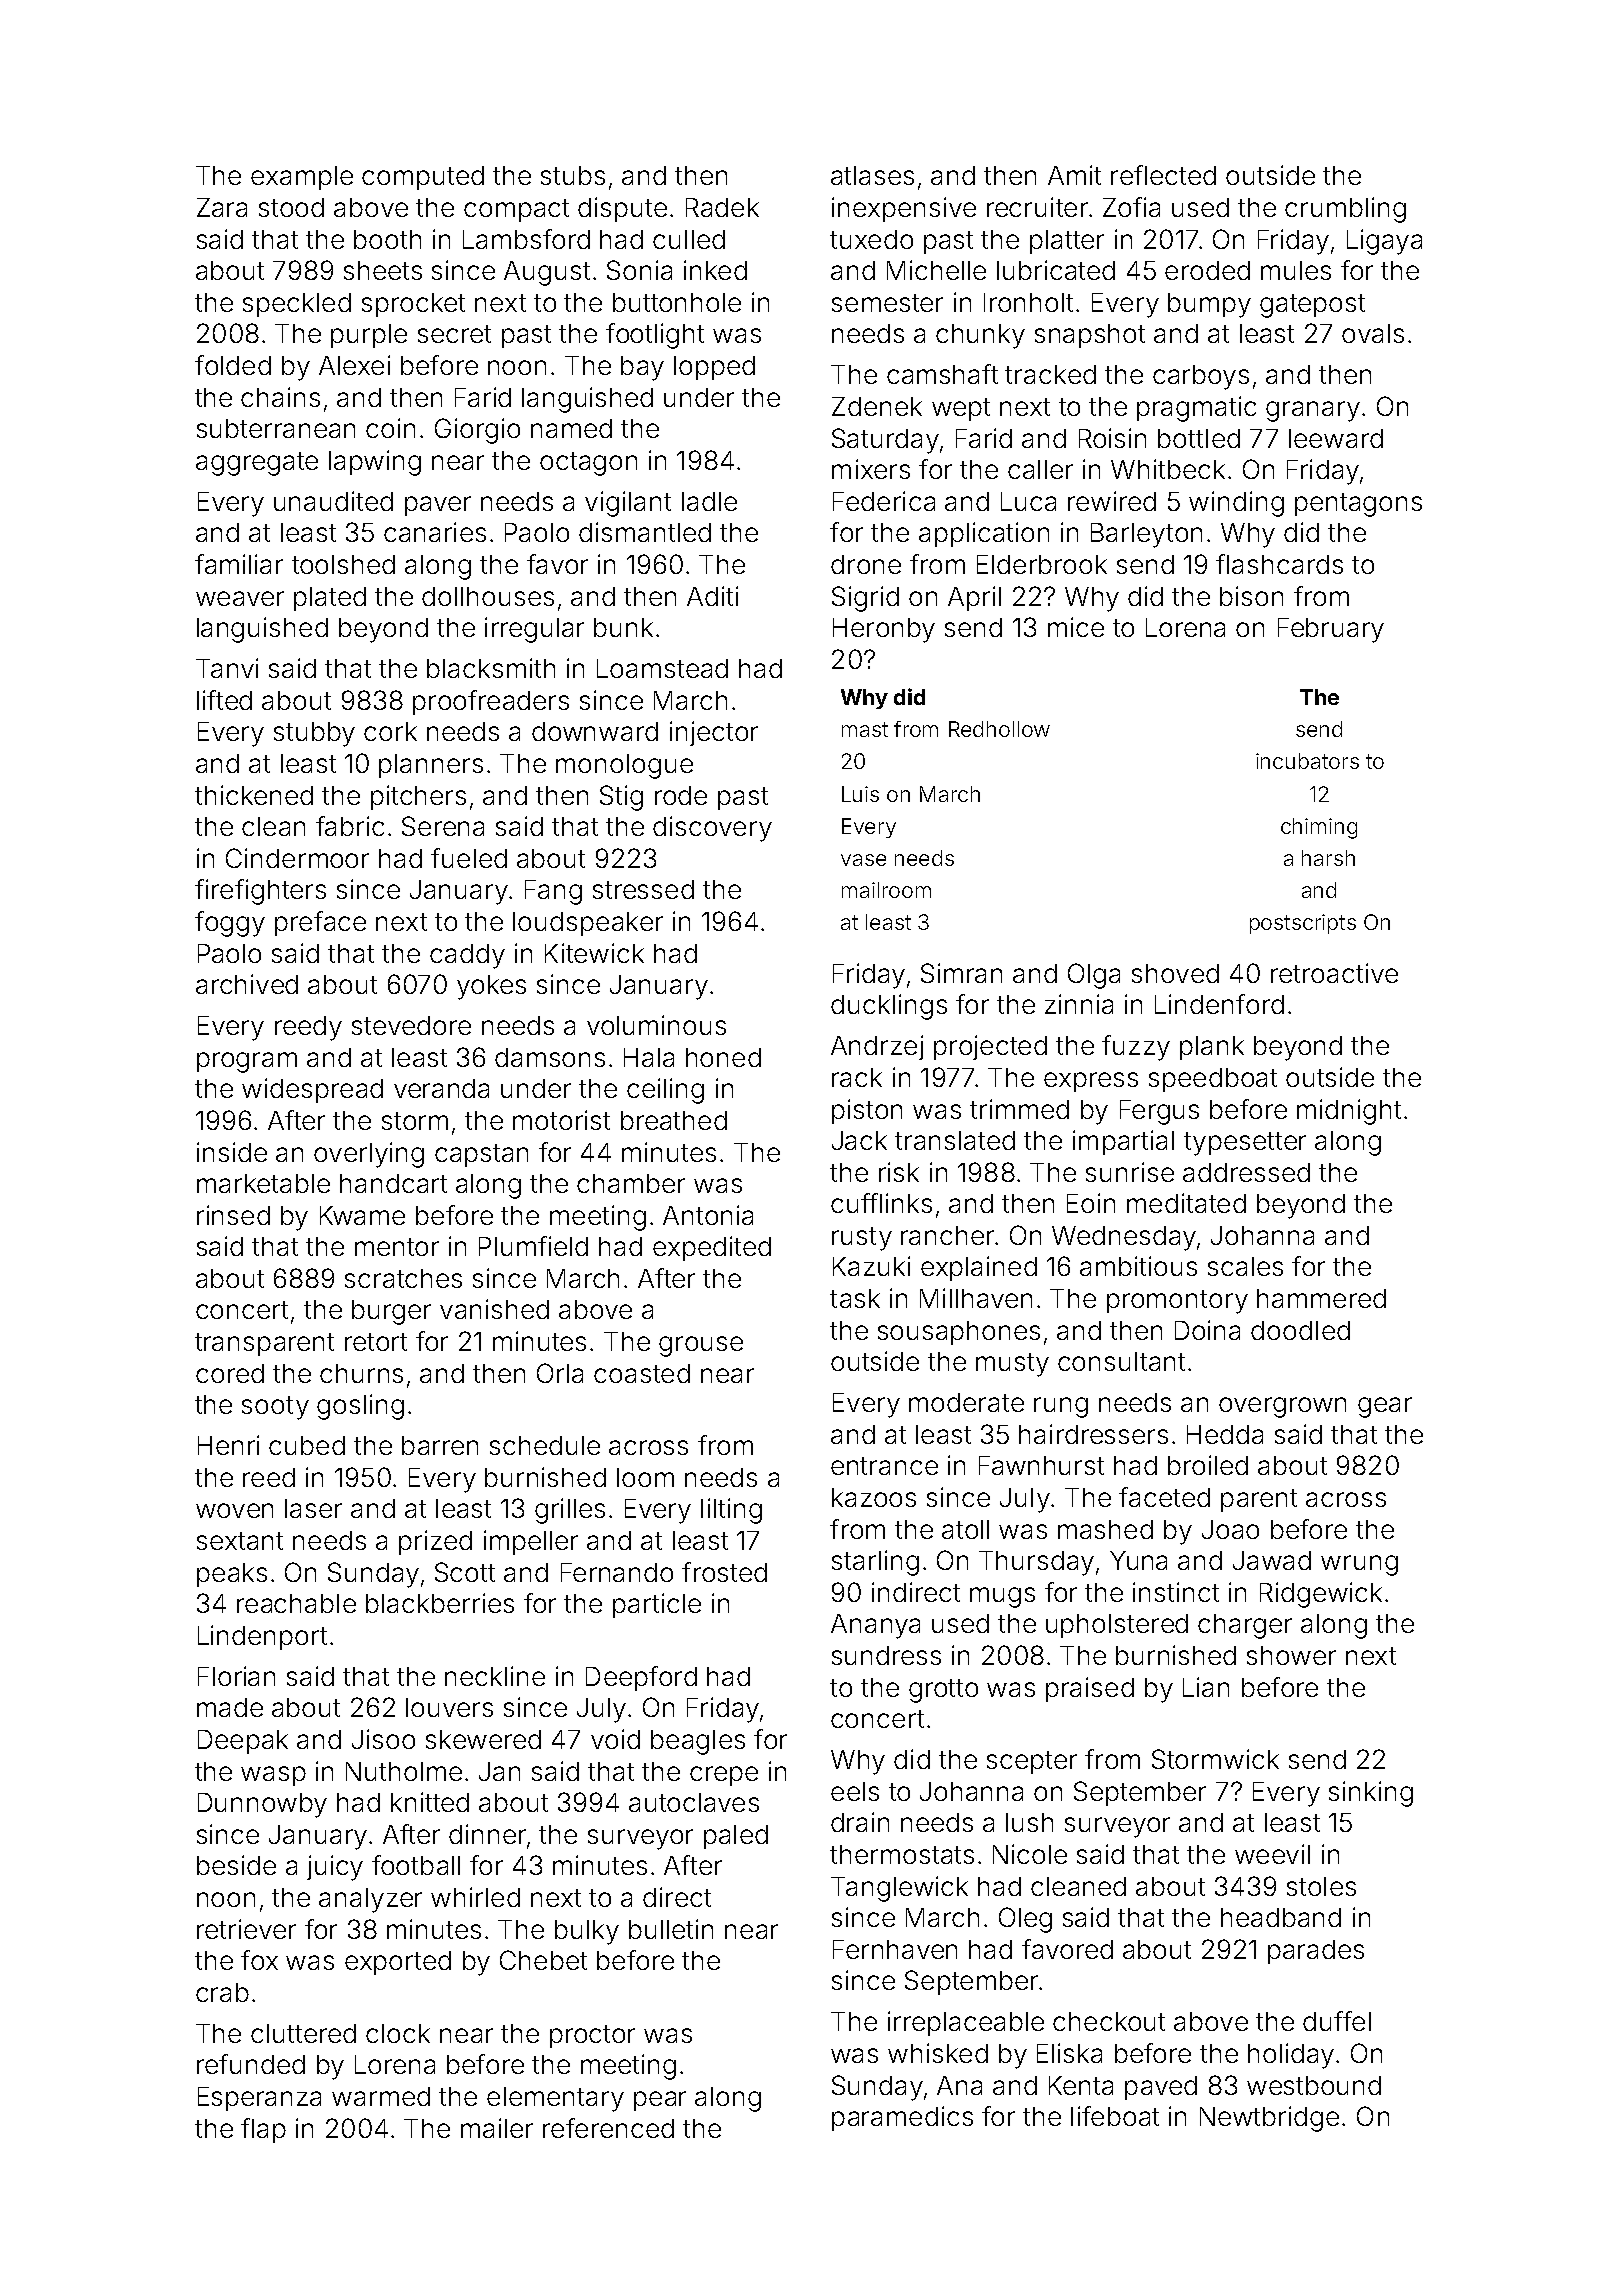  Describe the element at coordinates (243, 1742) in the screenshot. I see `Deepak` at that location.
